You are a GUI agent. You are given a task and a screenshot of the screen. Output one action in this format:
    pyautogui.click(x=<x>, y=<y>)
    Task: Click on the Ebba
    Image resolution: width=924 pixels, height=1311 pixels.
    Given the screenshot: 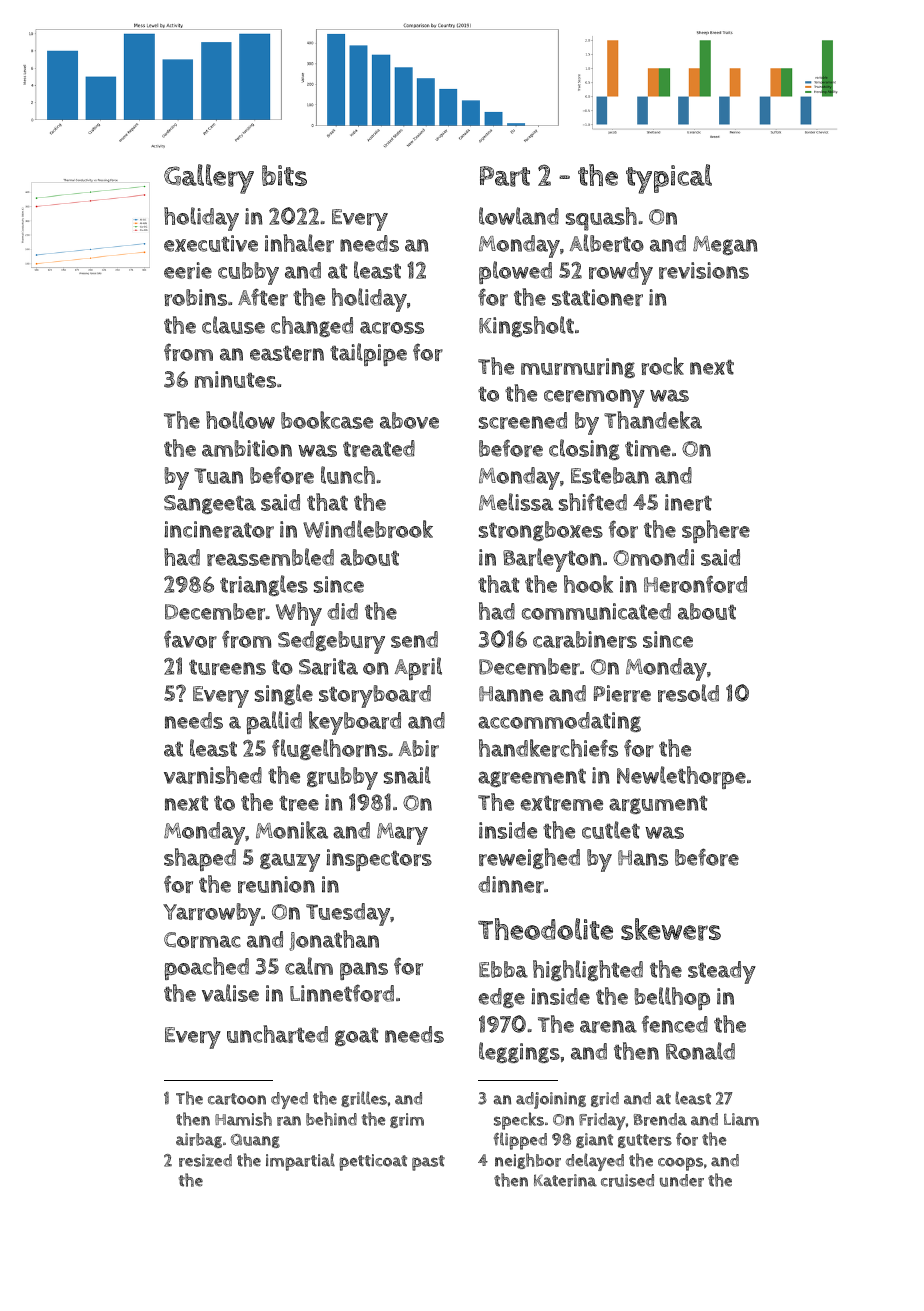 What is the action you would take?
    pyautogui.click(x=503, y=969)
